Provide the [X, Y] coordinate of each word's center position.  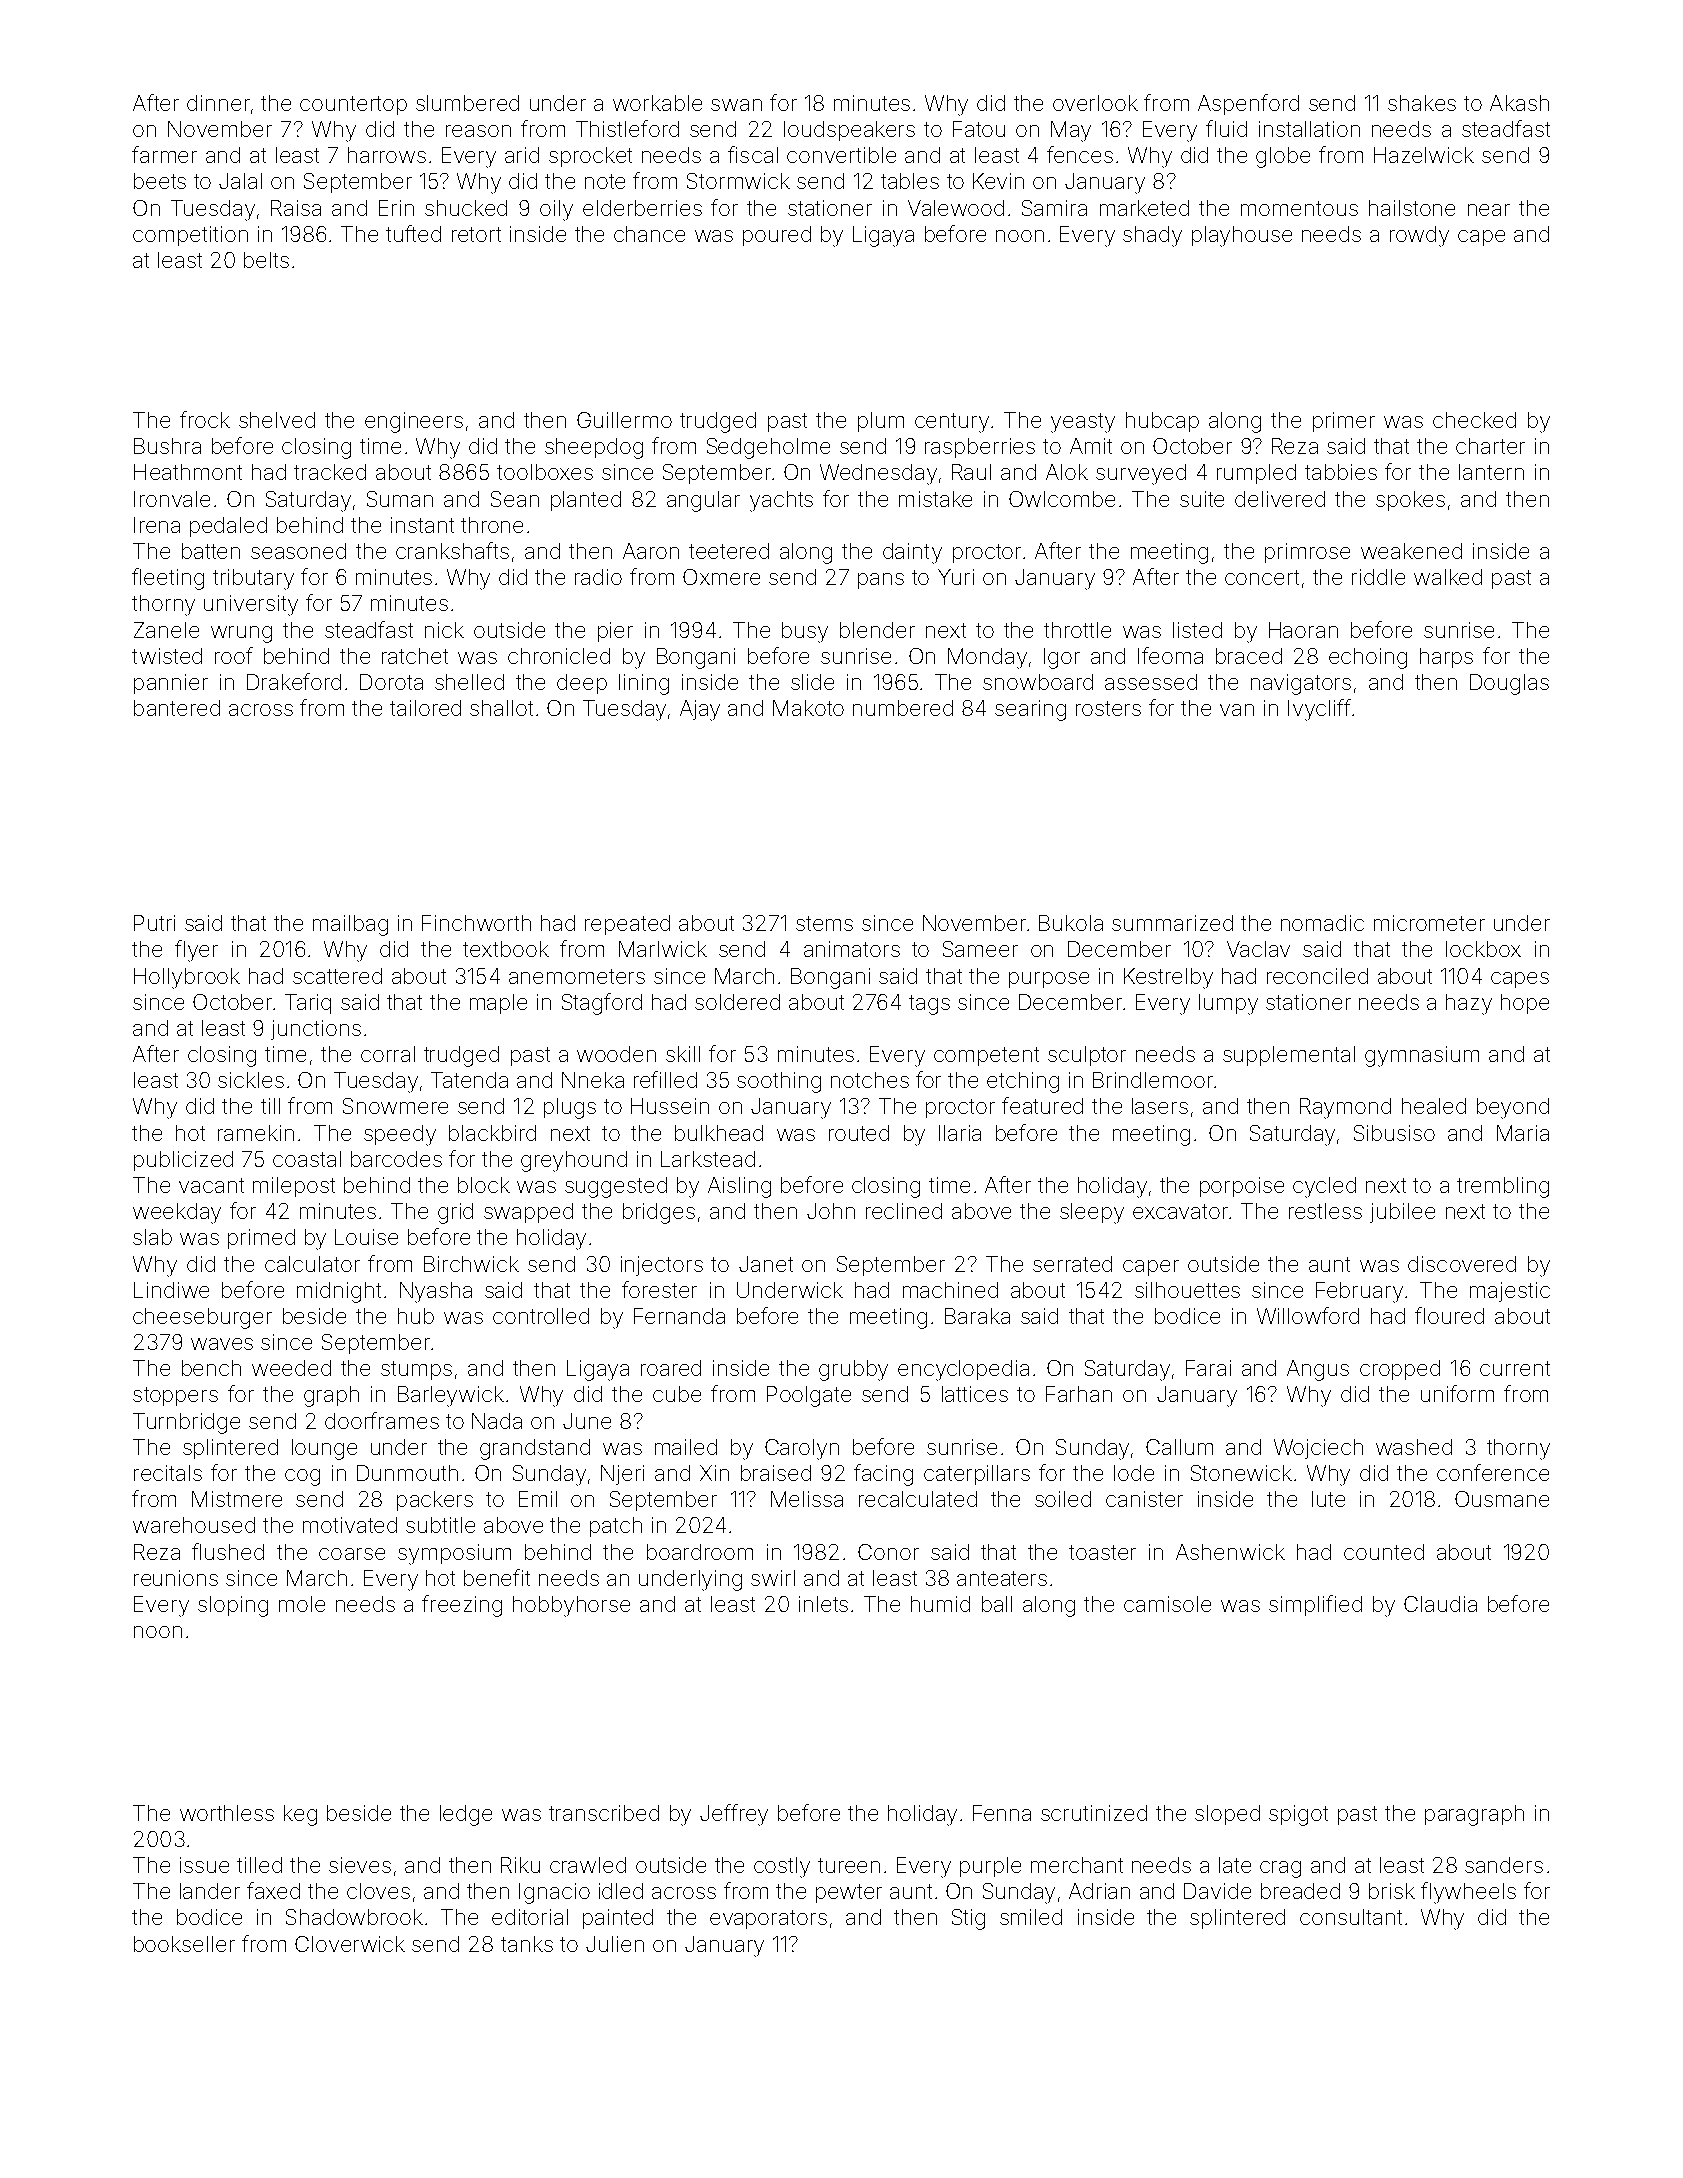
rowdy [1419, 236]
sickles [251, 1080]
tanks [527, 1944]
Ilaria [960, 1133]
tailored [425, 708]
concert [1262, 577]
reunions [176, 1578]
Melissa [807, 1499]
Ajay [700, 710]
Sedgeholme [768, 448]
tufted [413, 233]
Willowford [1308, 1315]
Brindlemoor [1153, 1080]
